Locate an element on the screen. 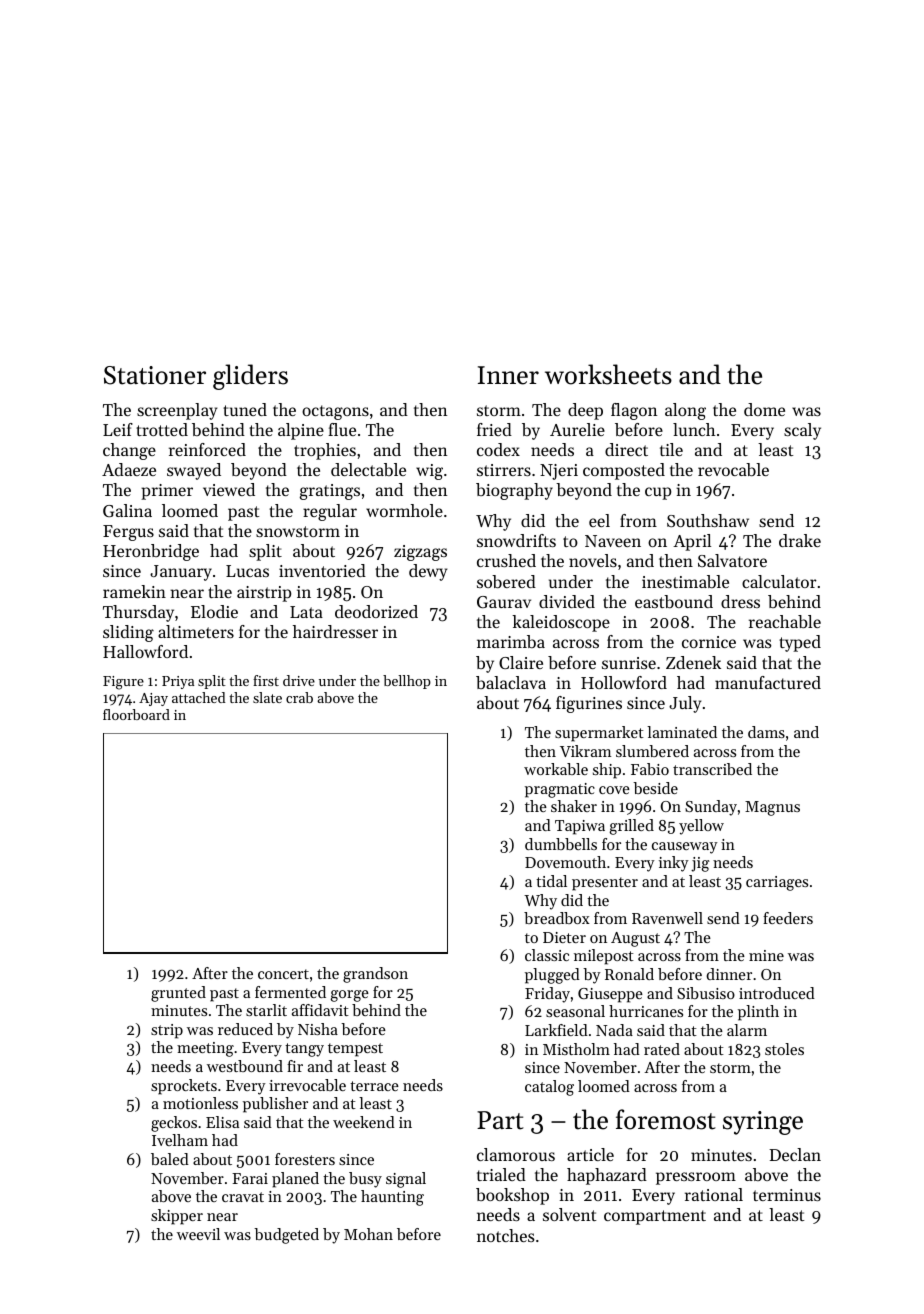  along is located at coordinates (685, 411).
